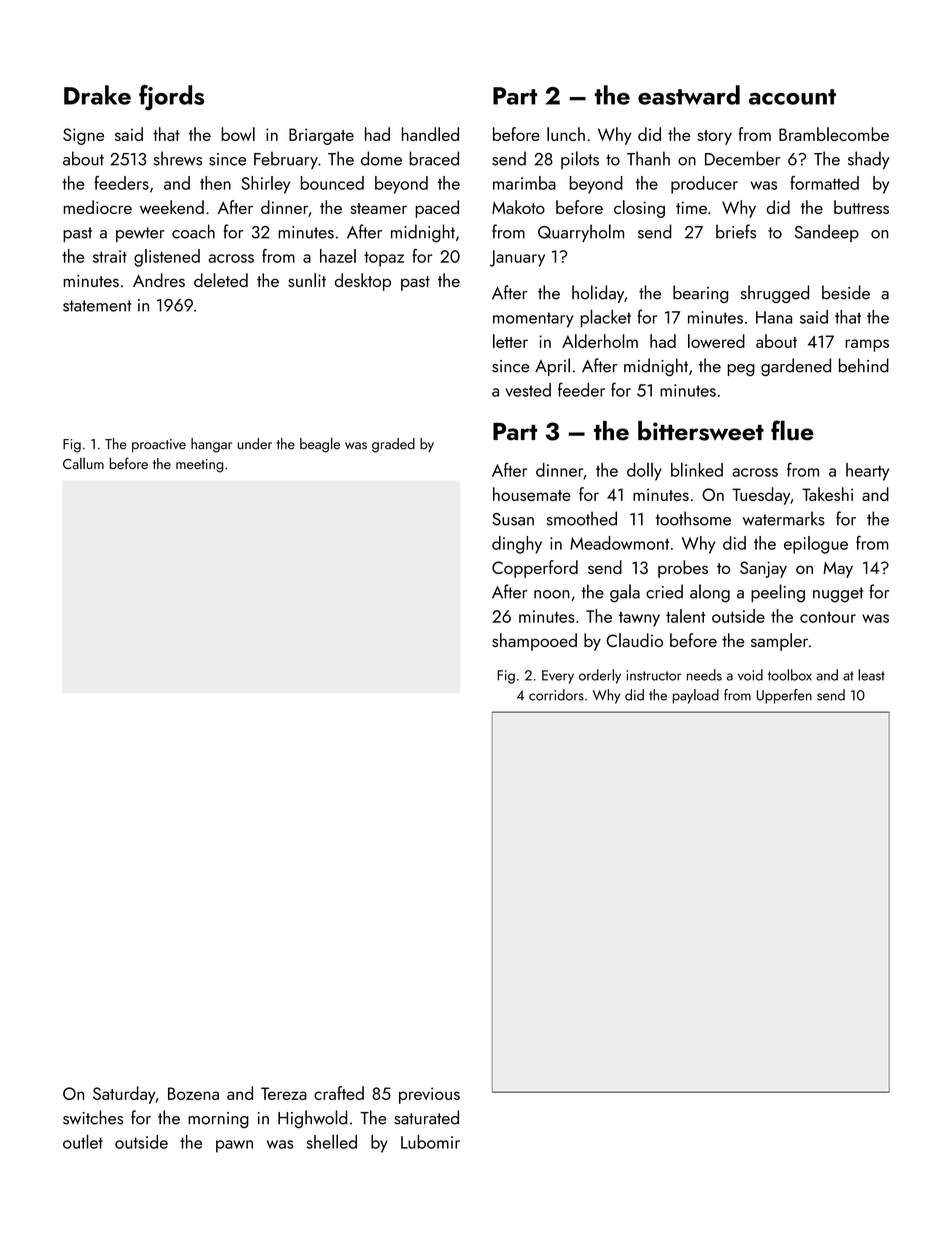 The image size is (952, 1233). What do you see at coordinates (864, 365) in the image?
I see `behind` at bounding box center [864, 365].
